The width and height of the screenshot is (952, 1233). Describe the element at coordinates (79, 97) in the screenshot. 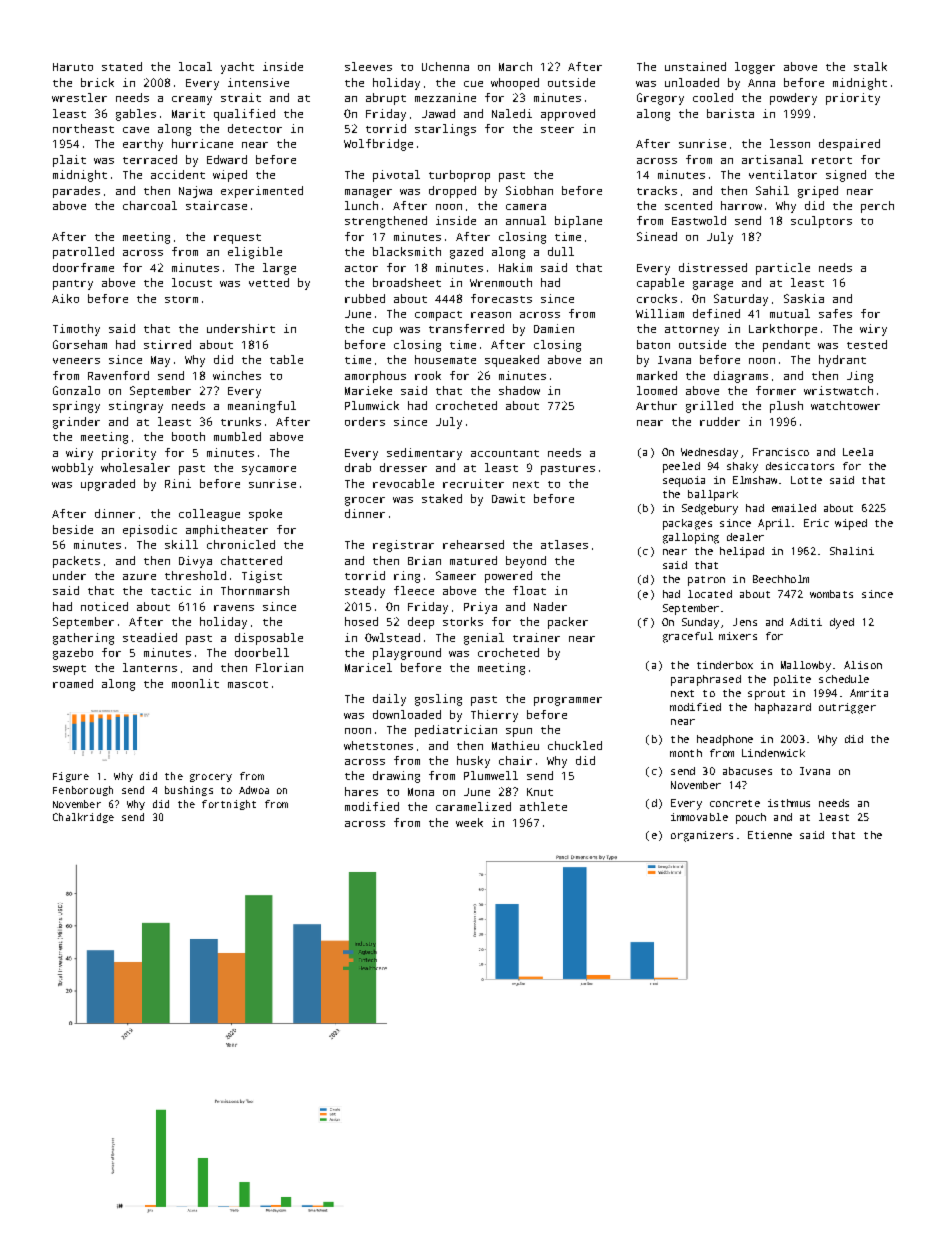

I see `wrestler` at that location.
